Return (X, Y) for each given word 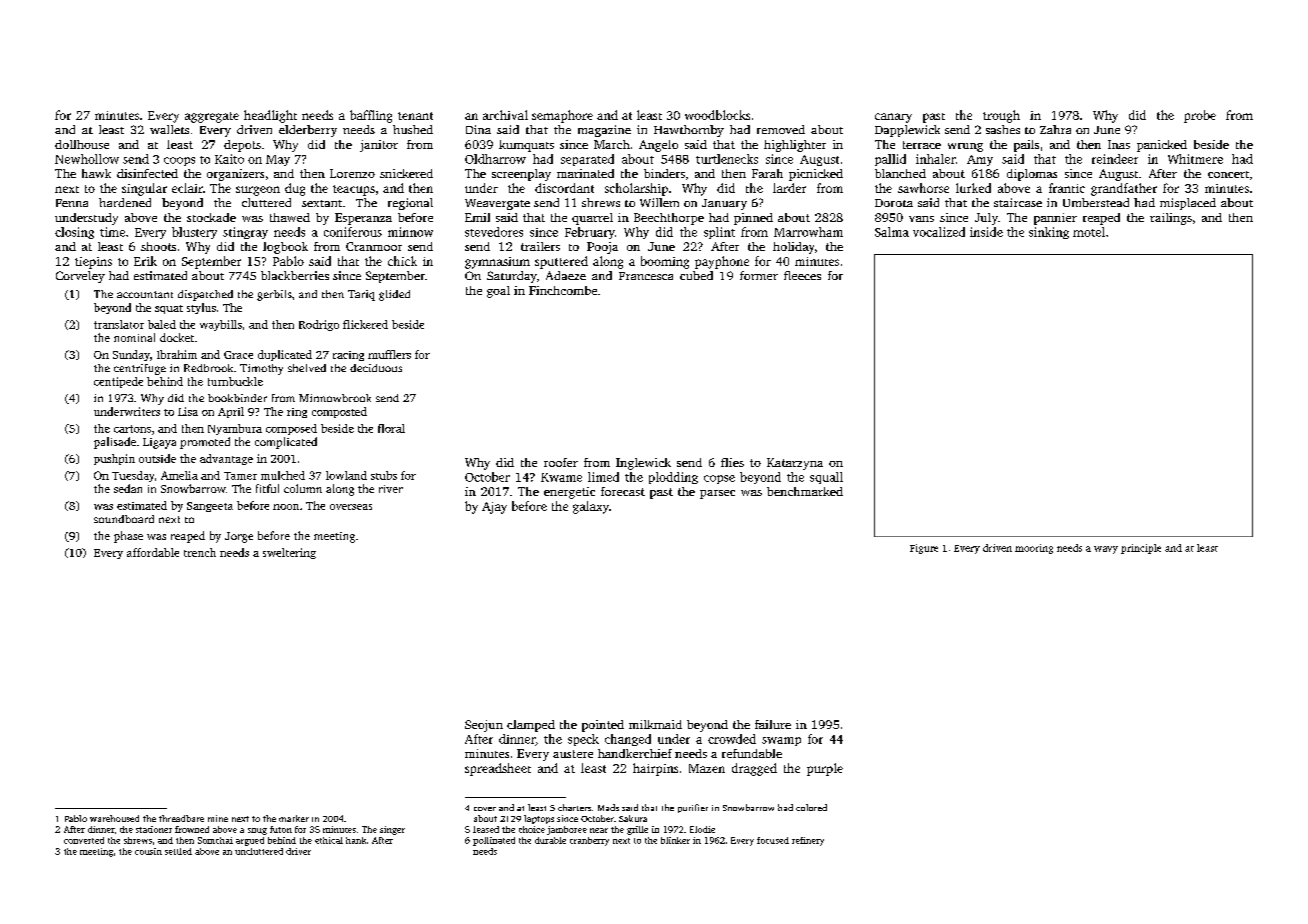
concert (1228, 174)
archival (505, 115)
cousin (148, 851)
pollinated (494, 841)
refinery (808, 841)
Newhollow (87, 159)
